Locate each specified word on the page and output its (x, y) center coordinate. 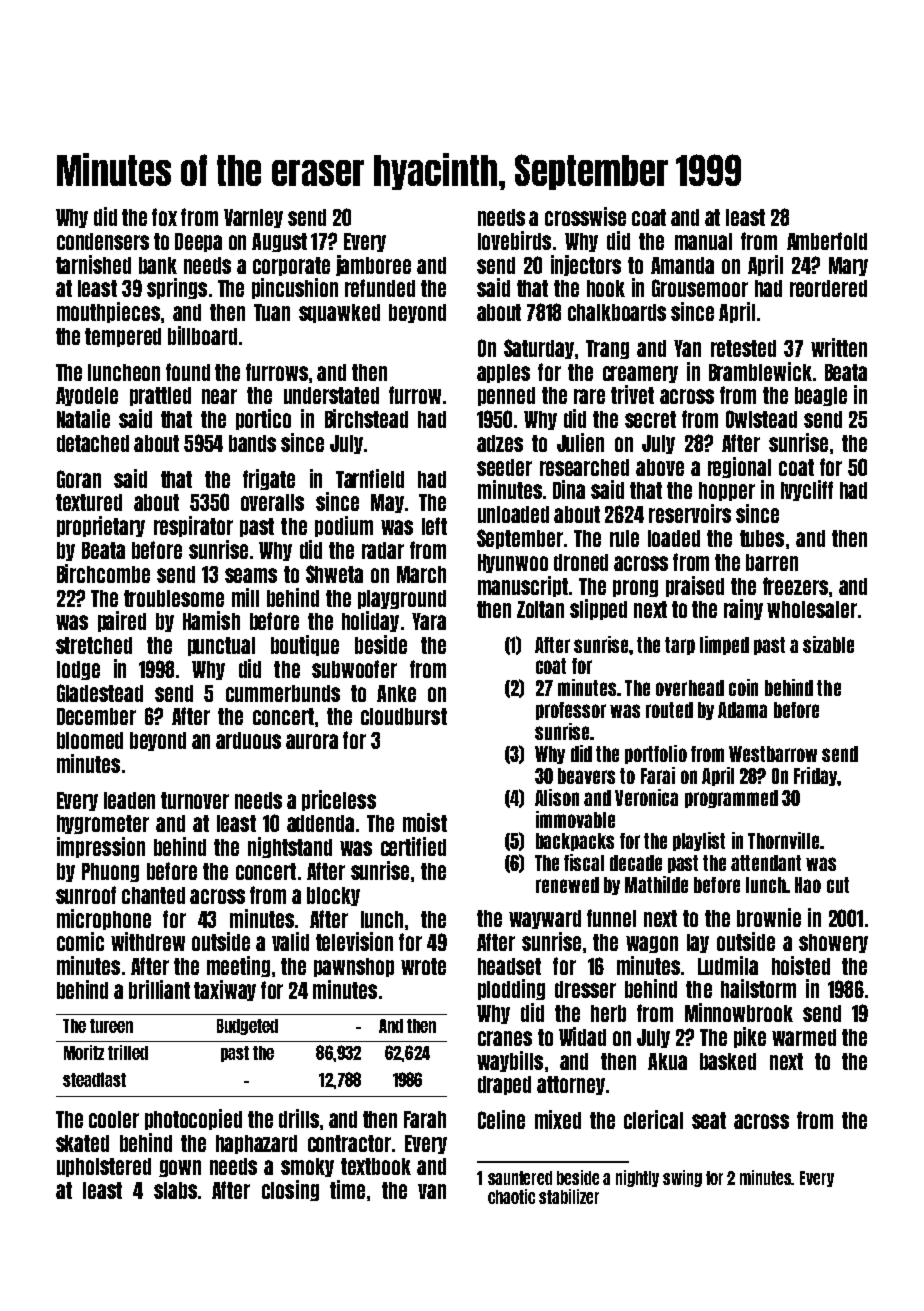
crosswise (585, 216)
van (432, 1191)
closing (290, 1190)
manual (703, 241)
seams (251, 575)
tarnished (93, 264)
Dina (569, 489)
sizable (828, 644)
